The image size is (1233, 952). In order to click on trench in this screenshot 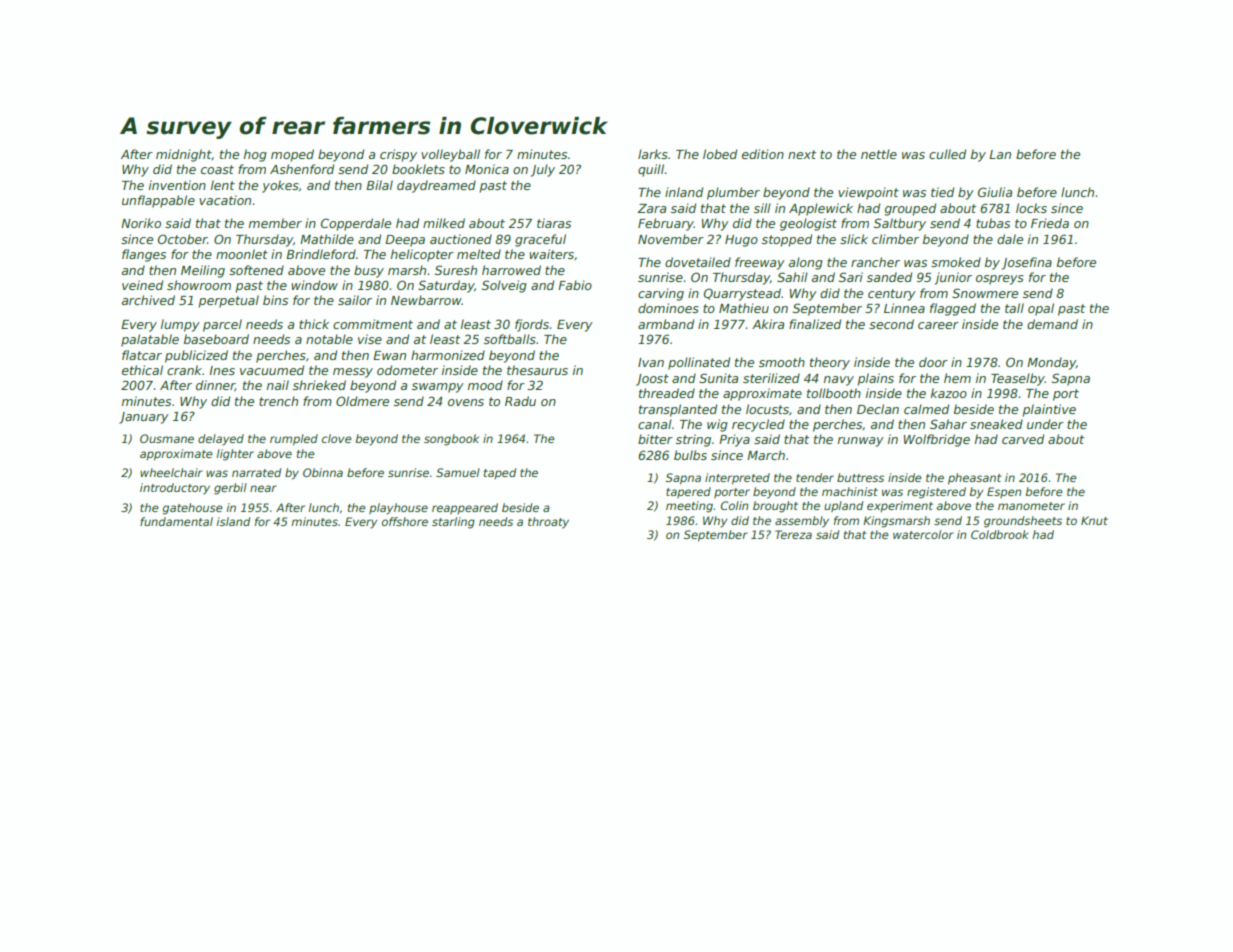, I will do `click(278, 401)`.
